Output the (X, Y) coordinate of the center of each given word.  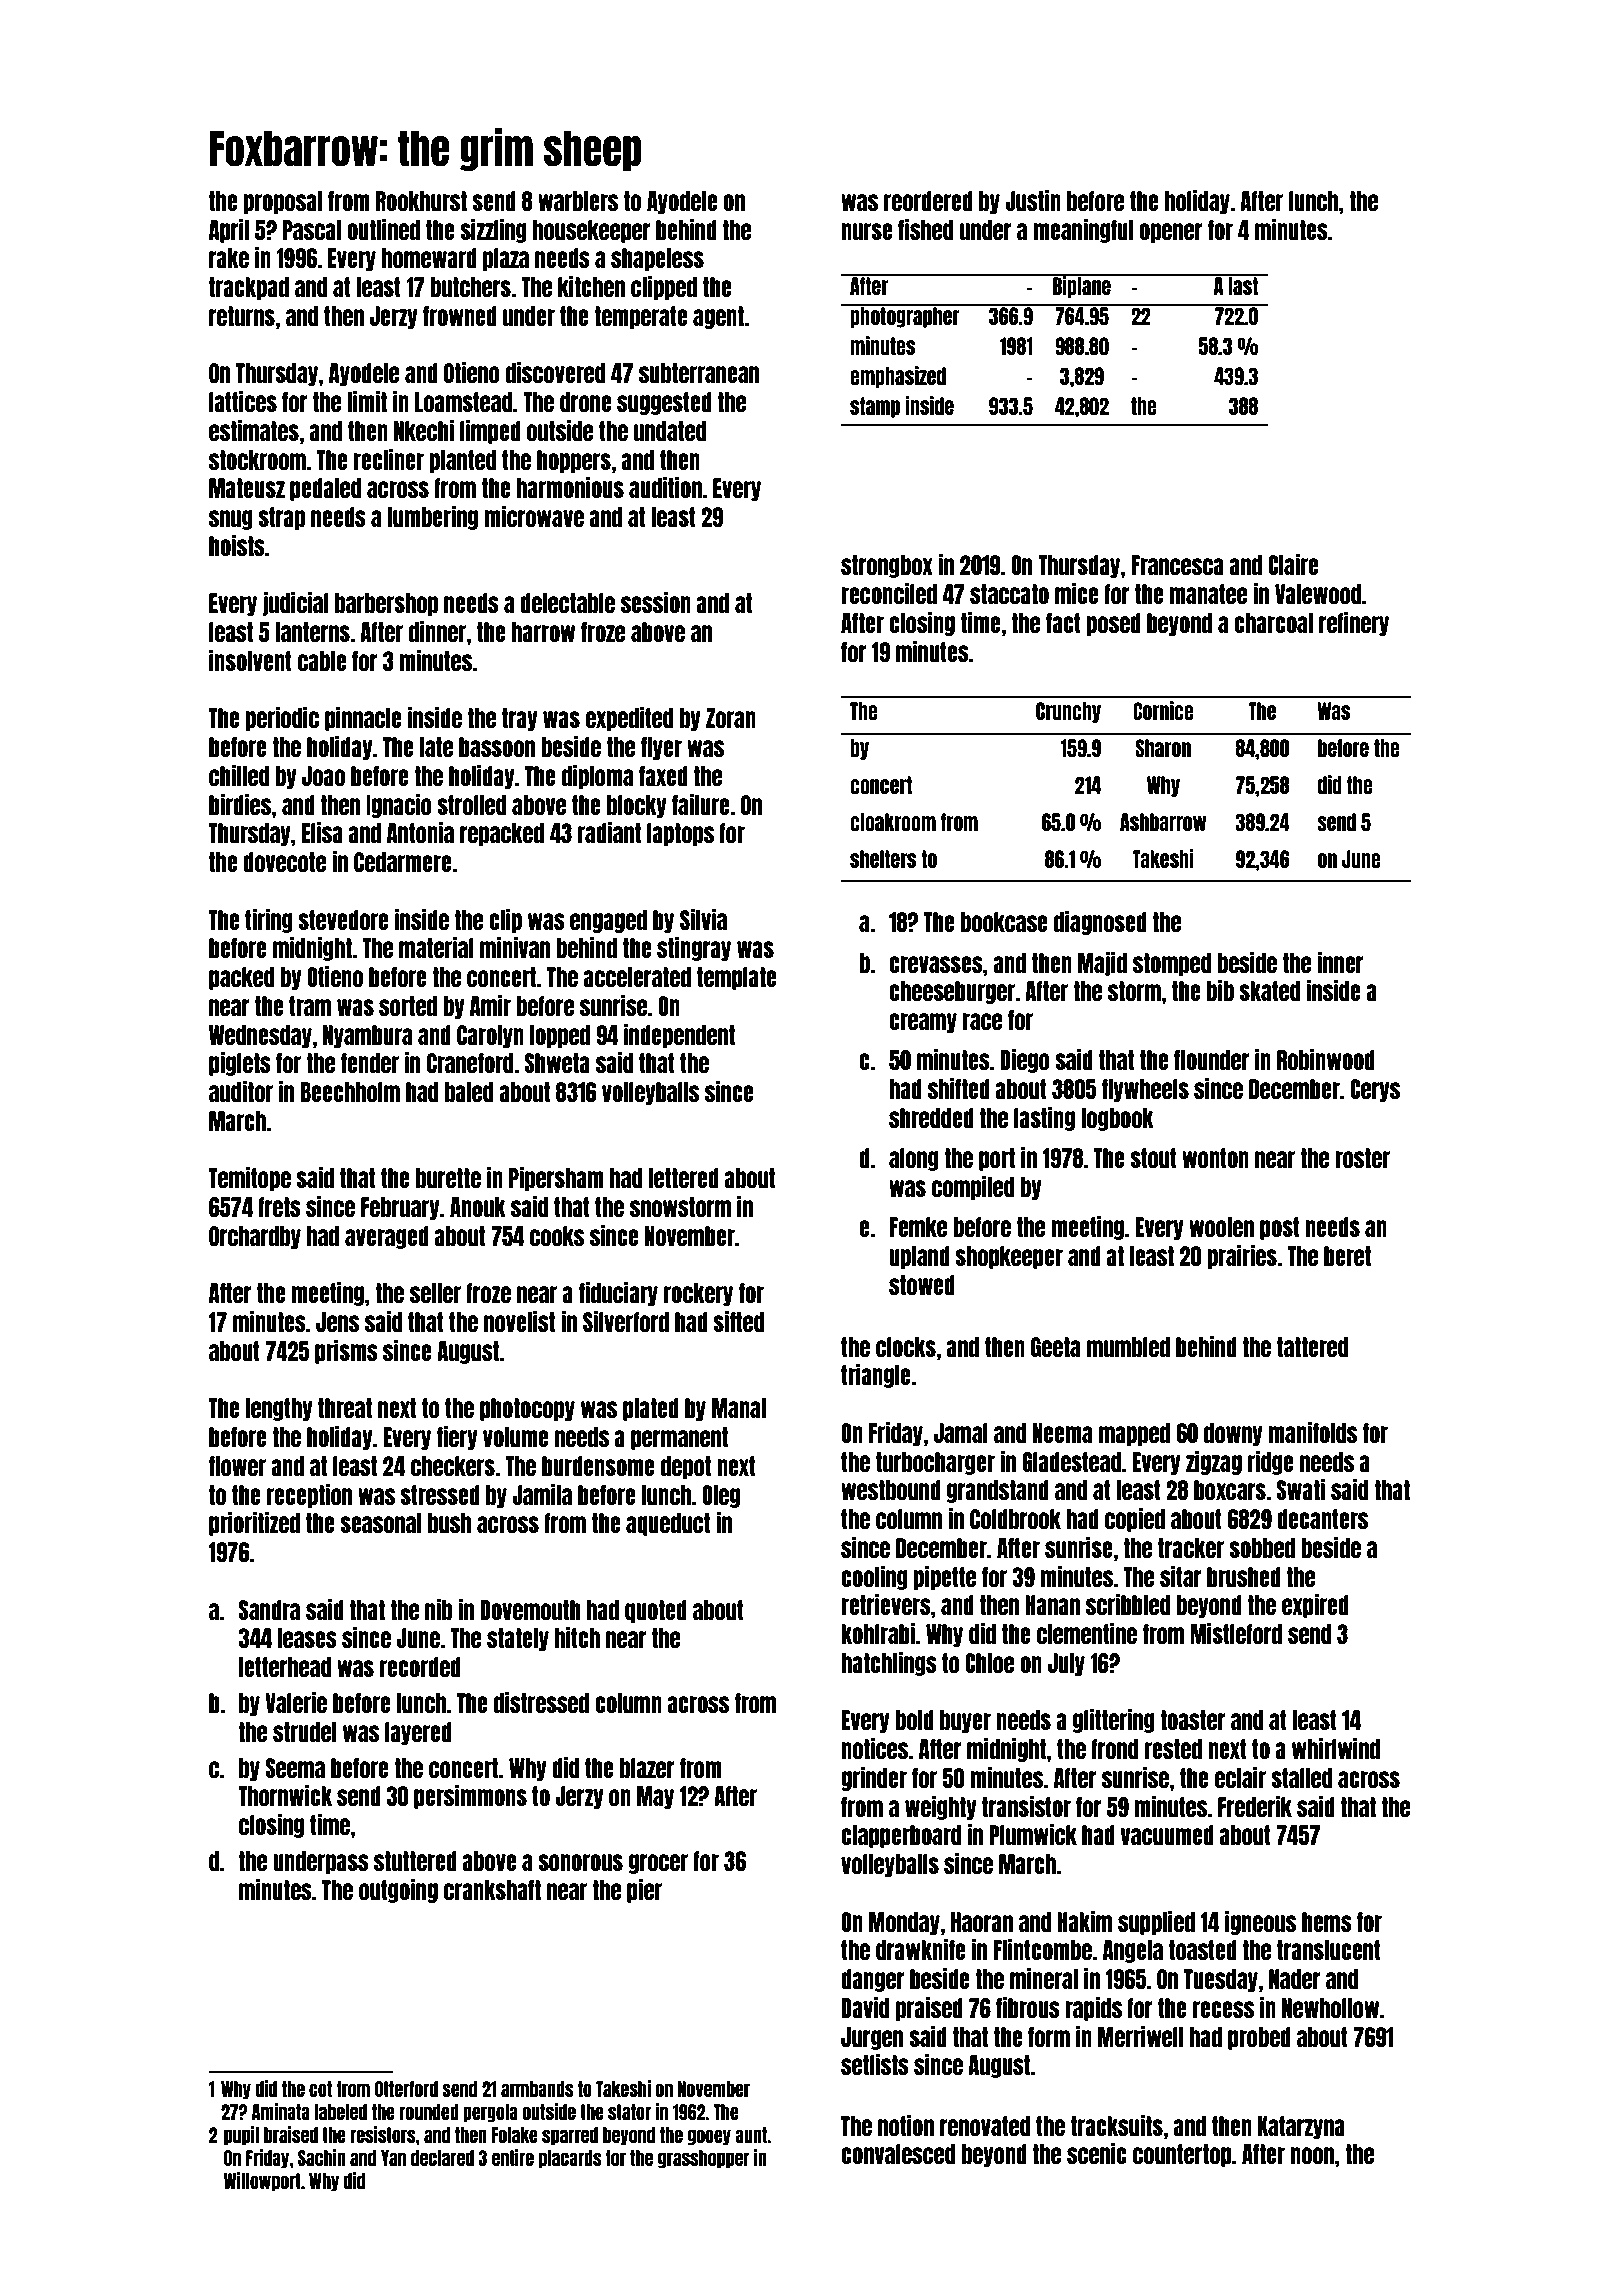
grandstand (998, 1491)
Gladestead (1072, 1462)
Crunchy (1068, 712)
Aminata (281, 2111)
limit (367, 401)
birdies (240, 804)
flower (237, 1466)
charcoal (1273, 623)
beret (1347, 1256)
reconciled (889, 593)
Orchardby (255, 1237)
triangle (876, 1376)
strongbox (887, 566)
